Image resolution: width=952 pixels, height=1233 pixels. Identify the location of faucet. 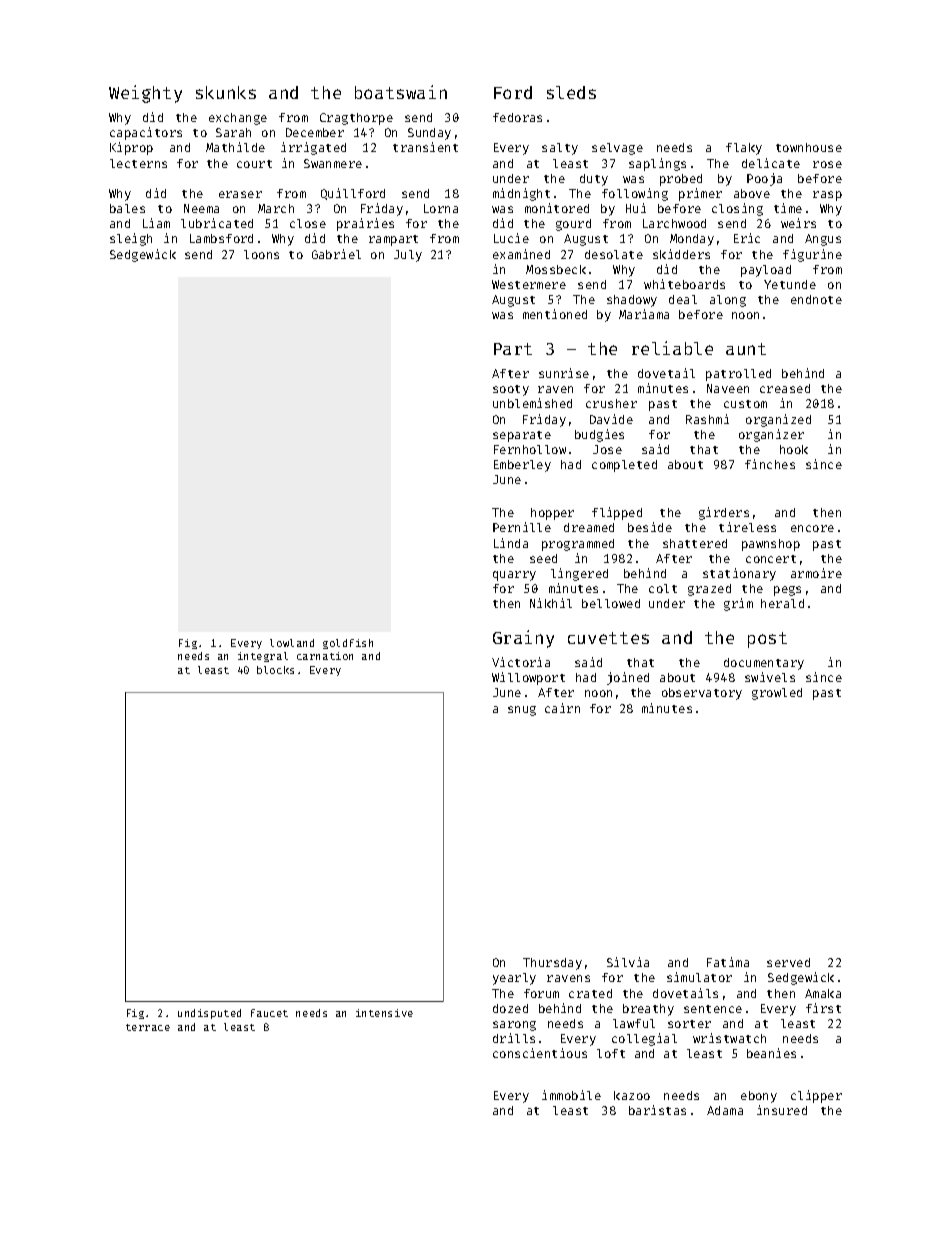
(269, 1013).
